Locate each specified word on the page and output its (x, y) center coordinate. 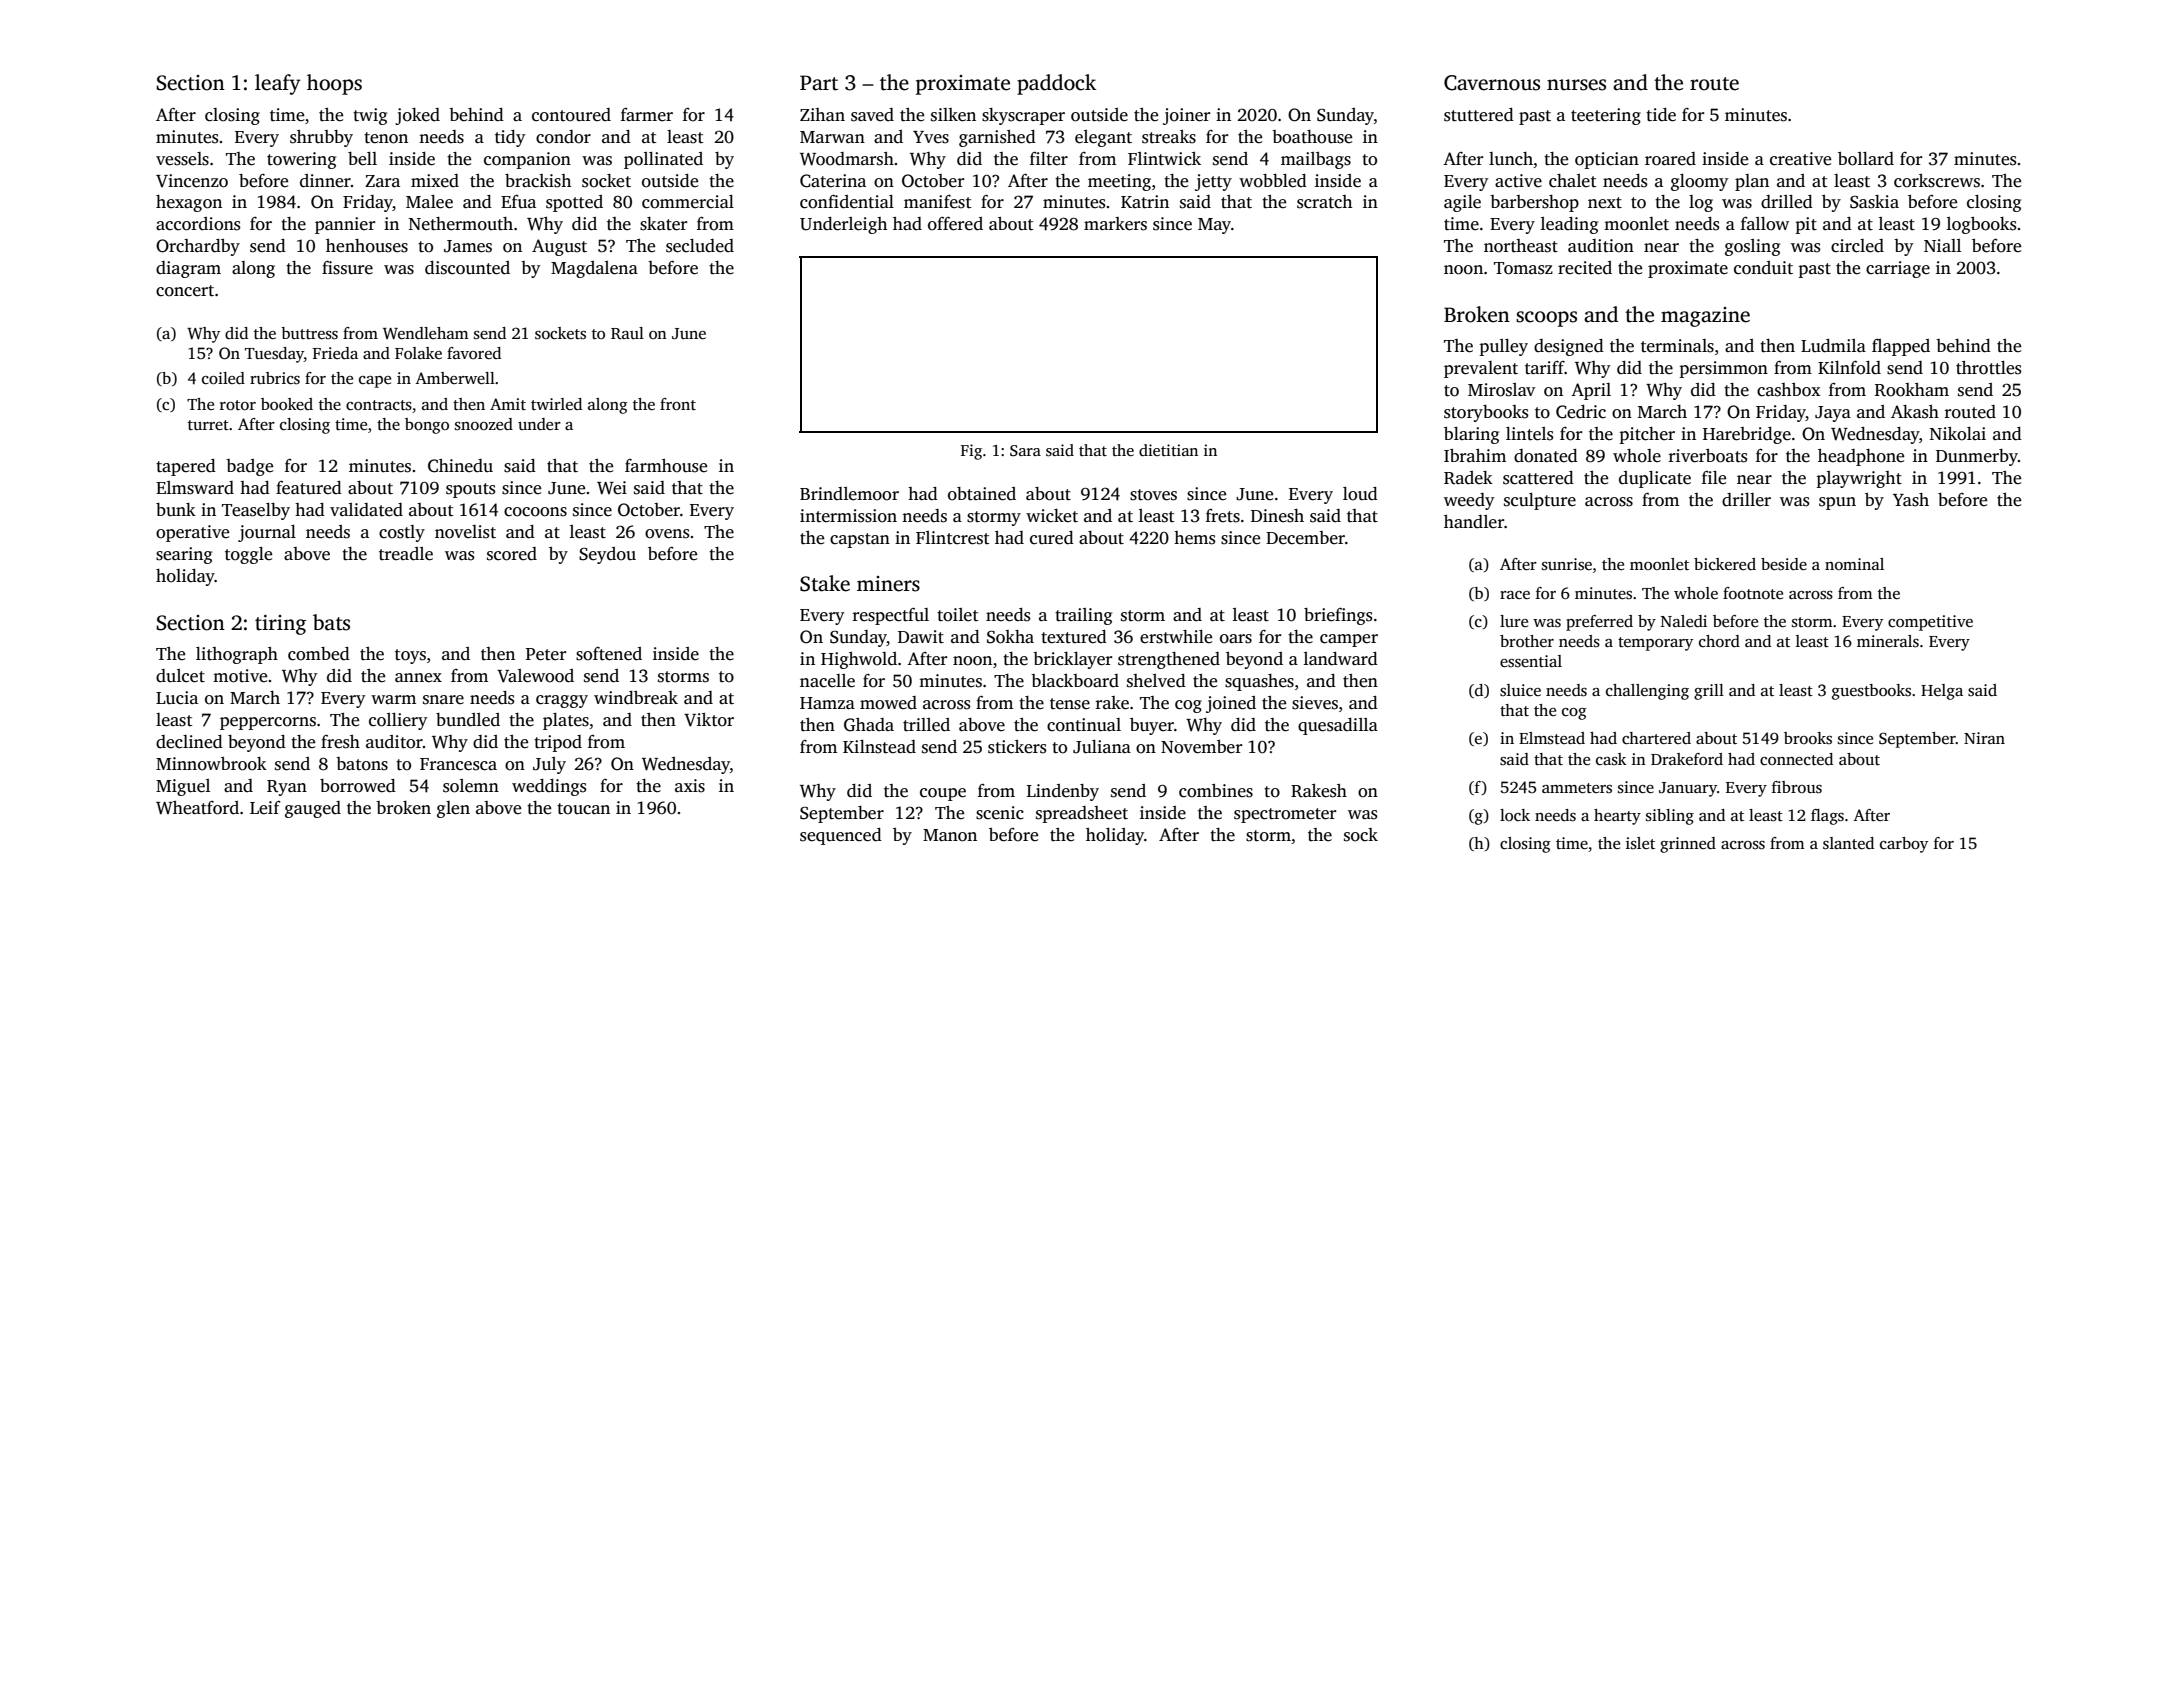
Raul (627, 333)
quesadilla (1338, 726)
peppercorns (268, 723)
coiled (223, 378)
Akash (1915, 412)
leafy (278, 84)
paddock (1056, 84)
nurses (1576, 85)
